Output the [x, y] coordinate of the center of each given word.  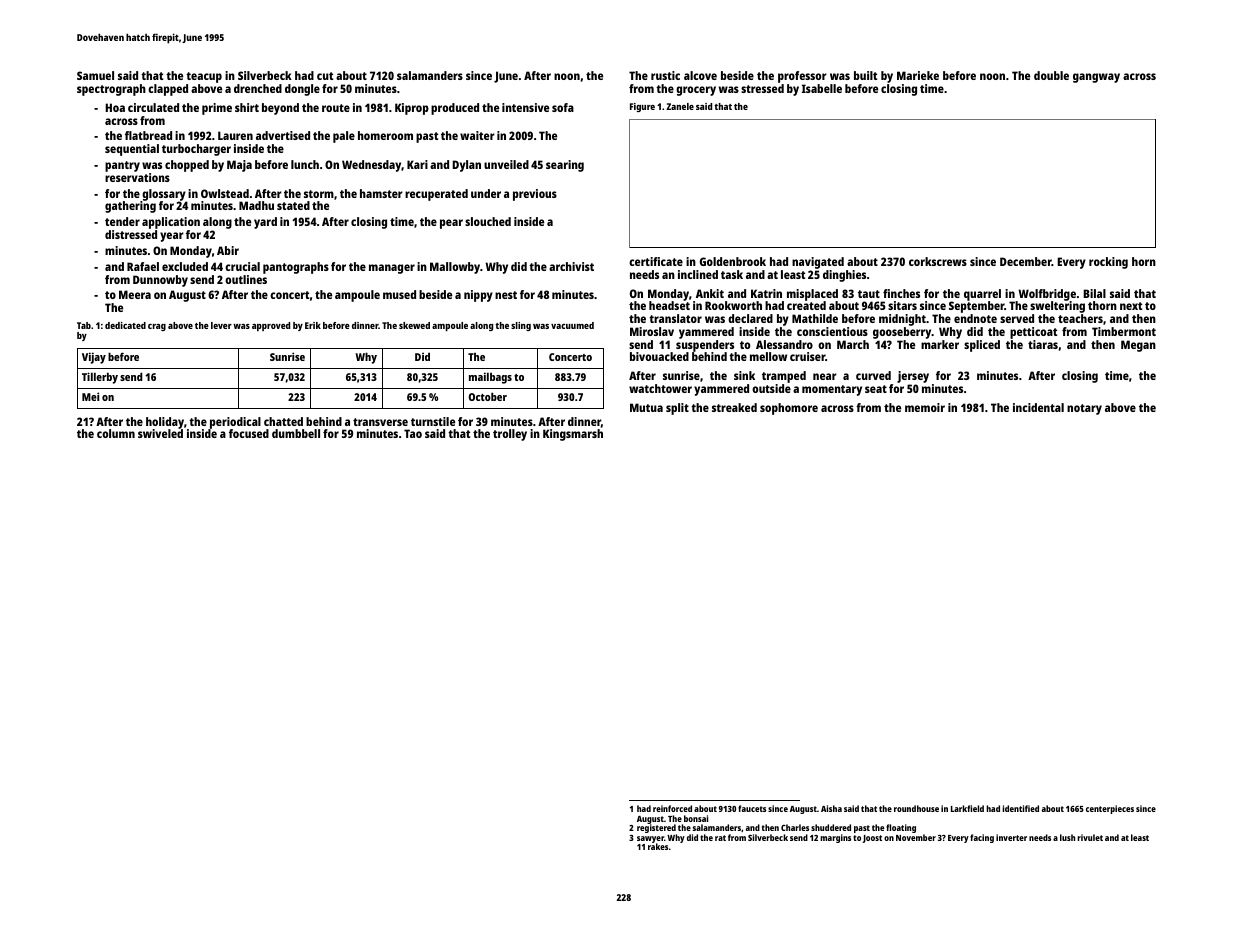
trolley [510, 435]
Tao [413, 433]
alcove [700, 75]
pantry [122, 166]
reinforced [672, 808]
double [1051, 75]
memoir [925, 407]
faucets [752, 808]
